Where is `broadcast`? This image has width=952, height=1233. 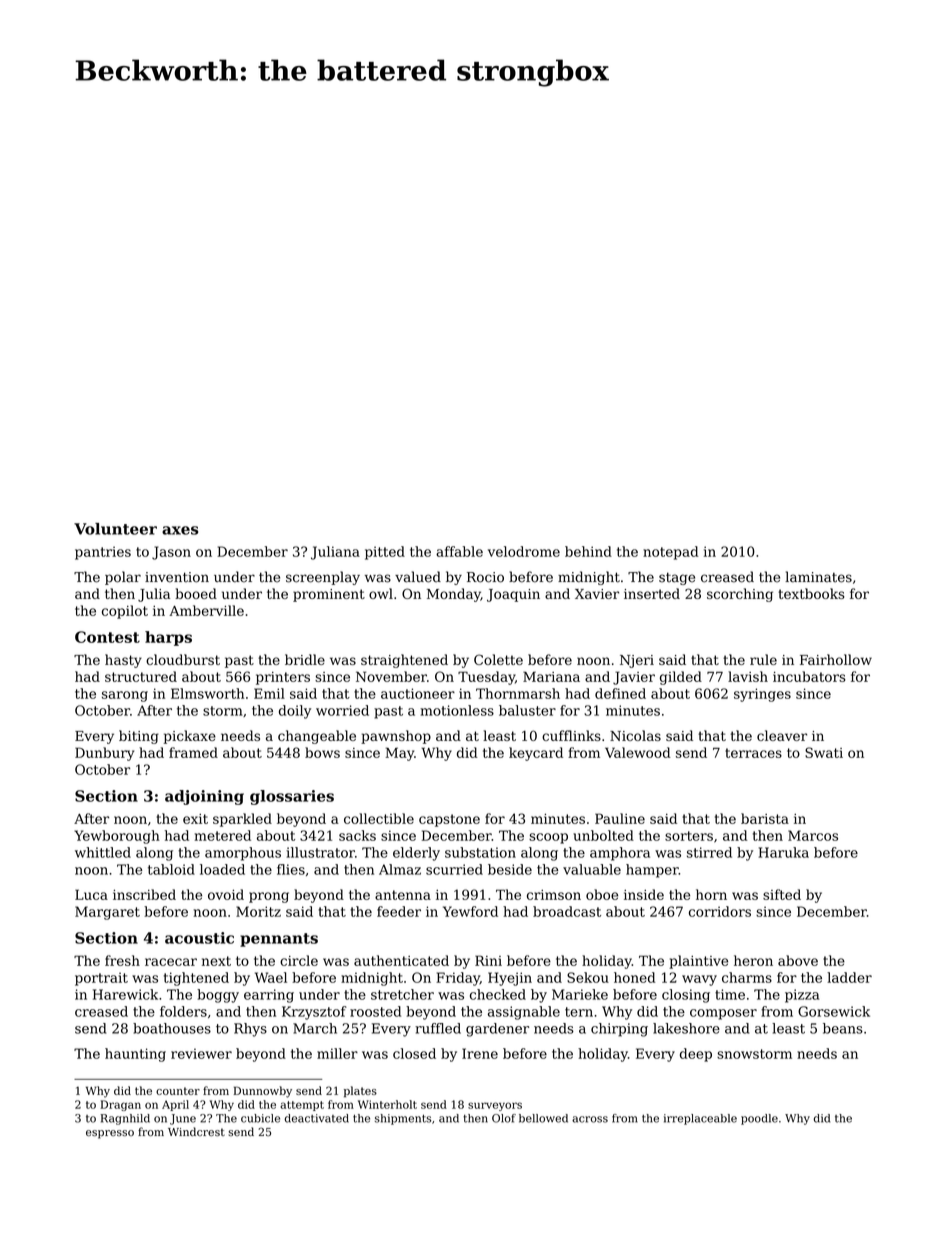 broadcast is located at coordinates (567, 911).
